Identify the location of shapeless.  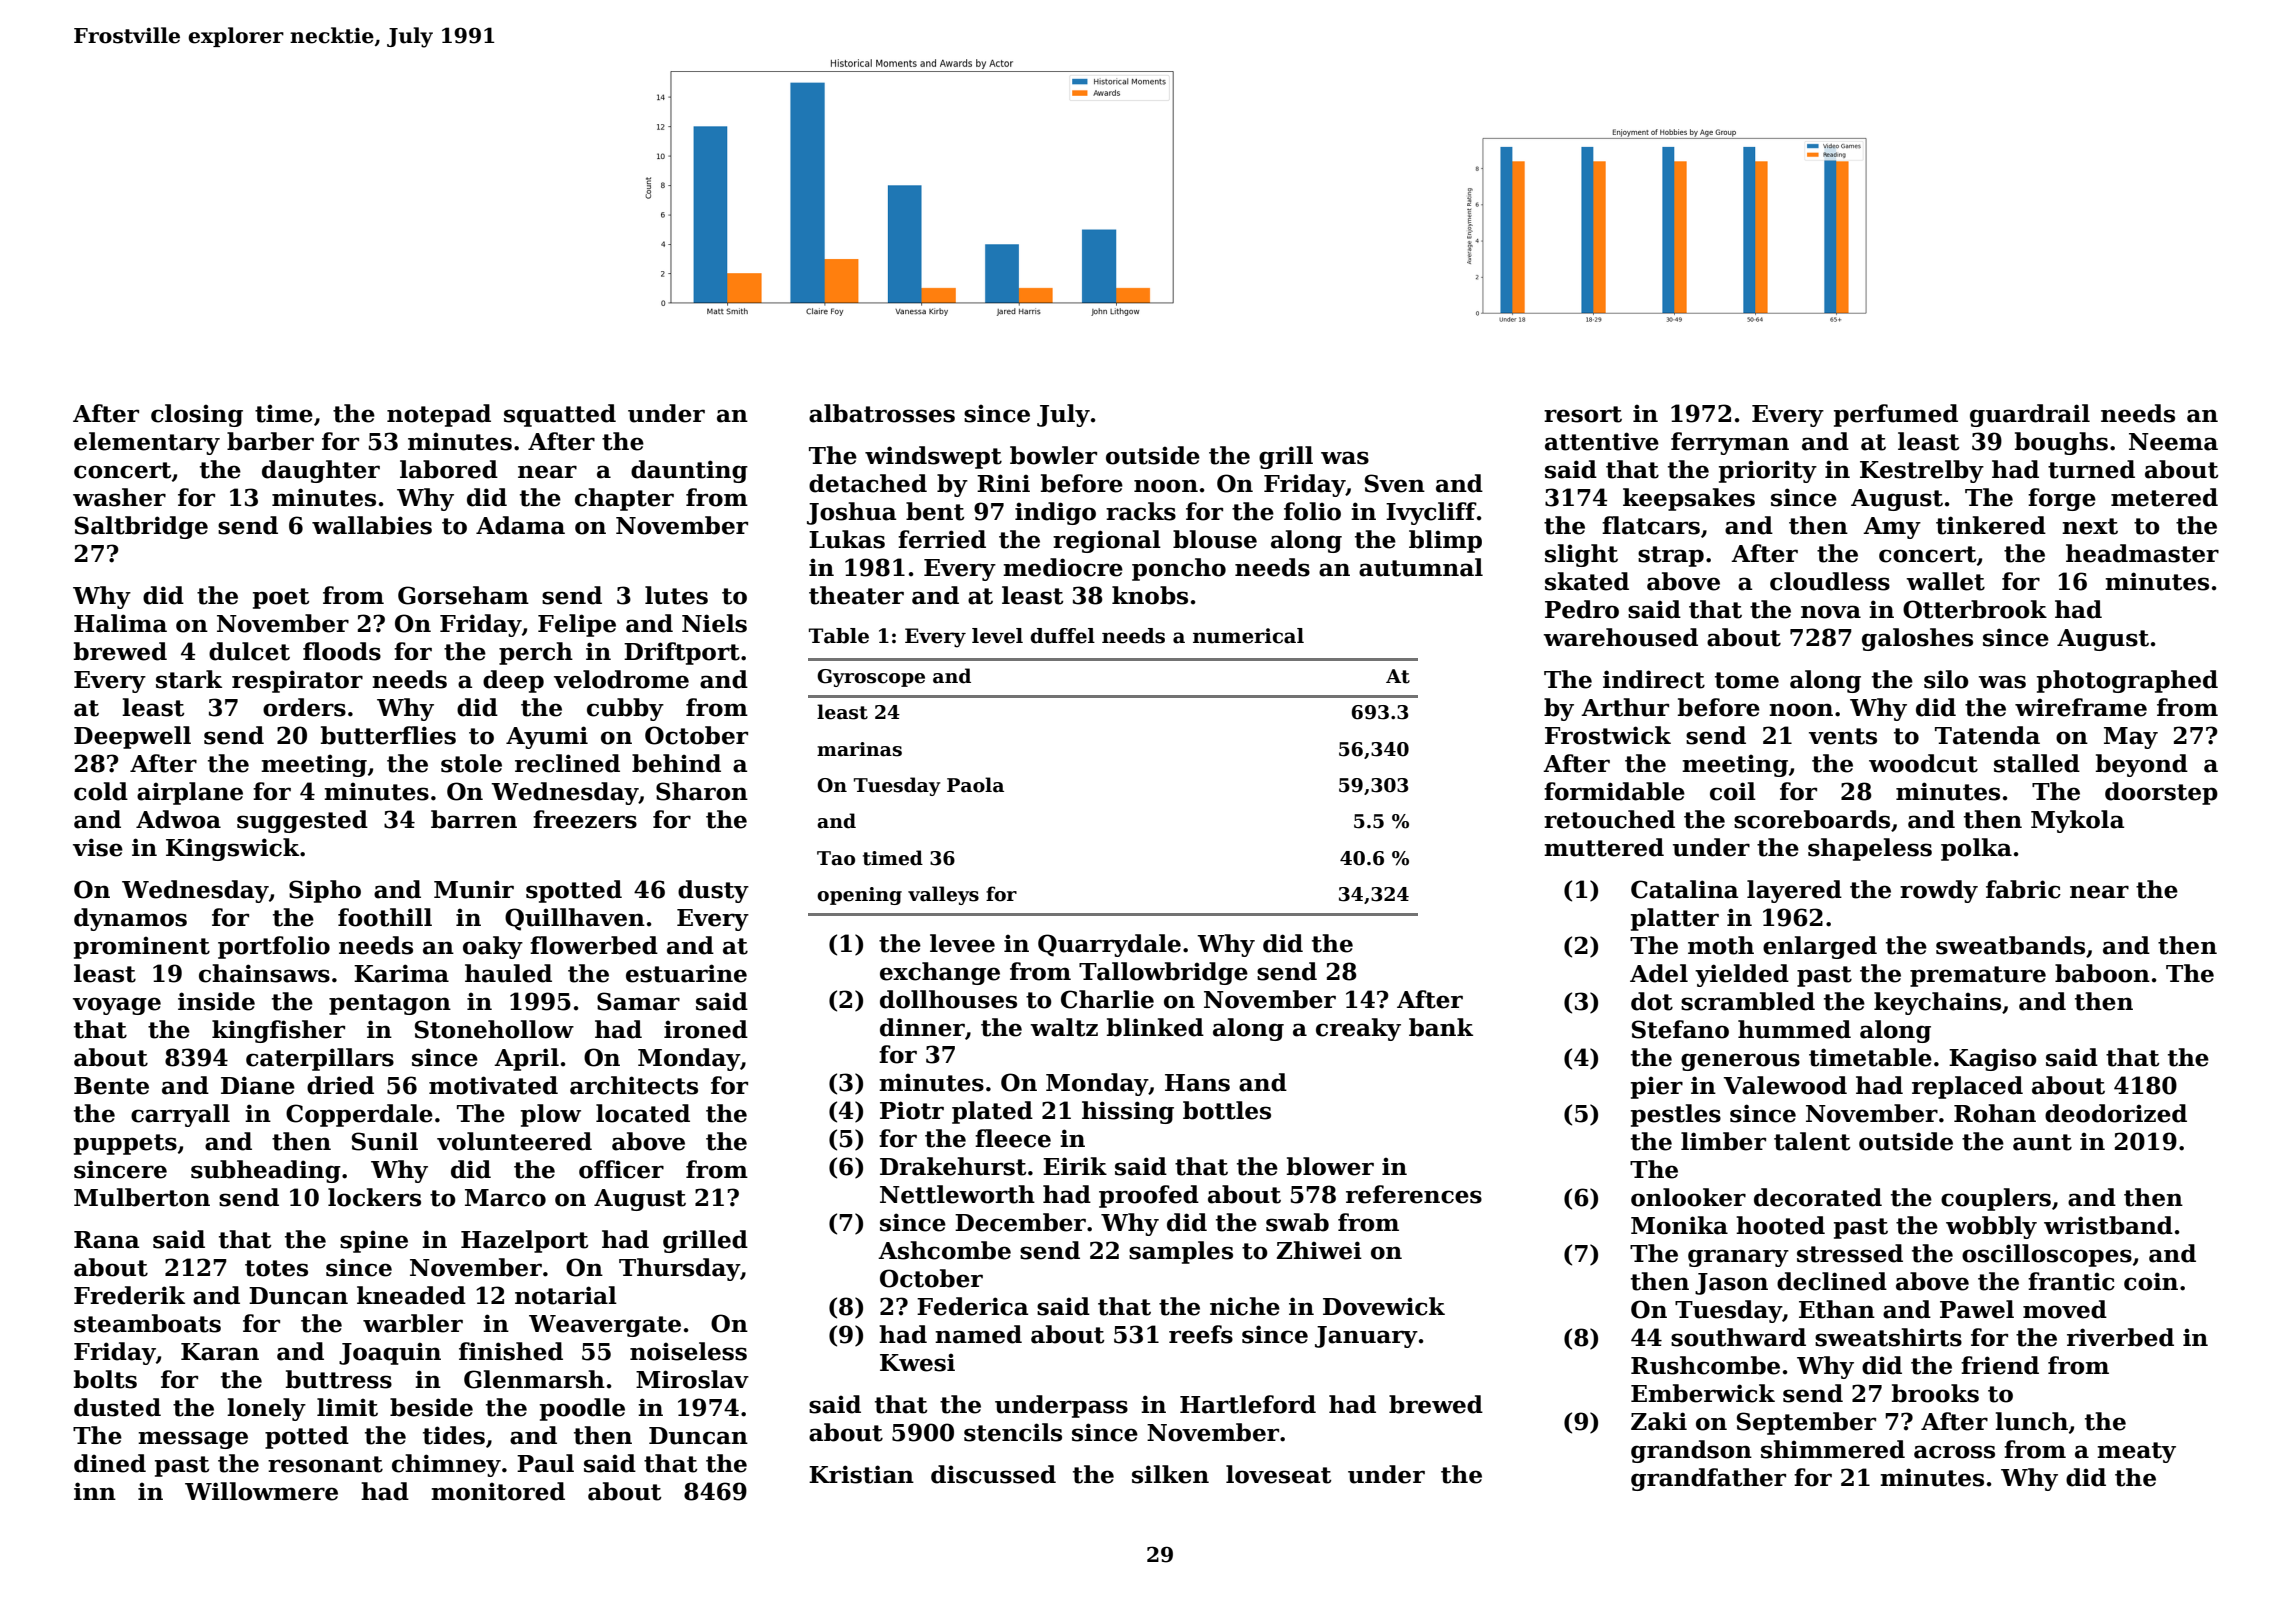
(1870, 849).
